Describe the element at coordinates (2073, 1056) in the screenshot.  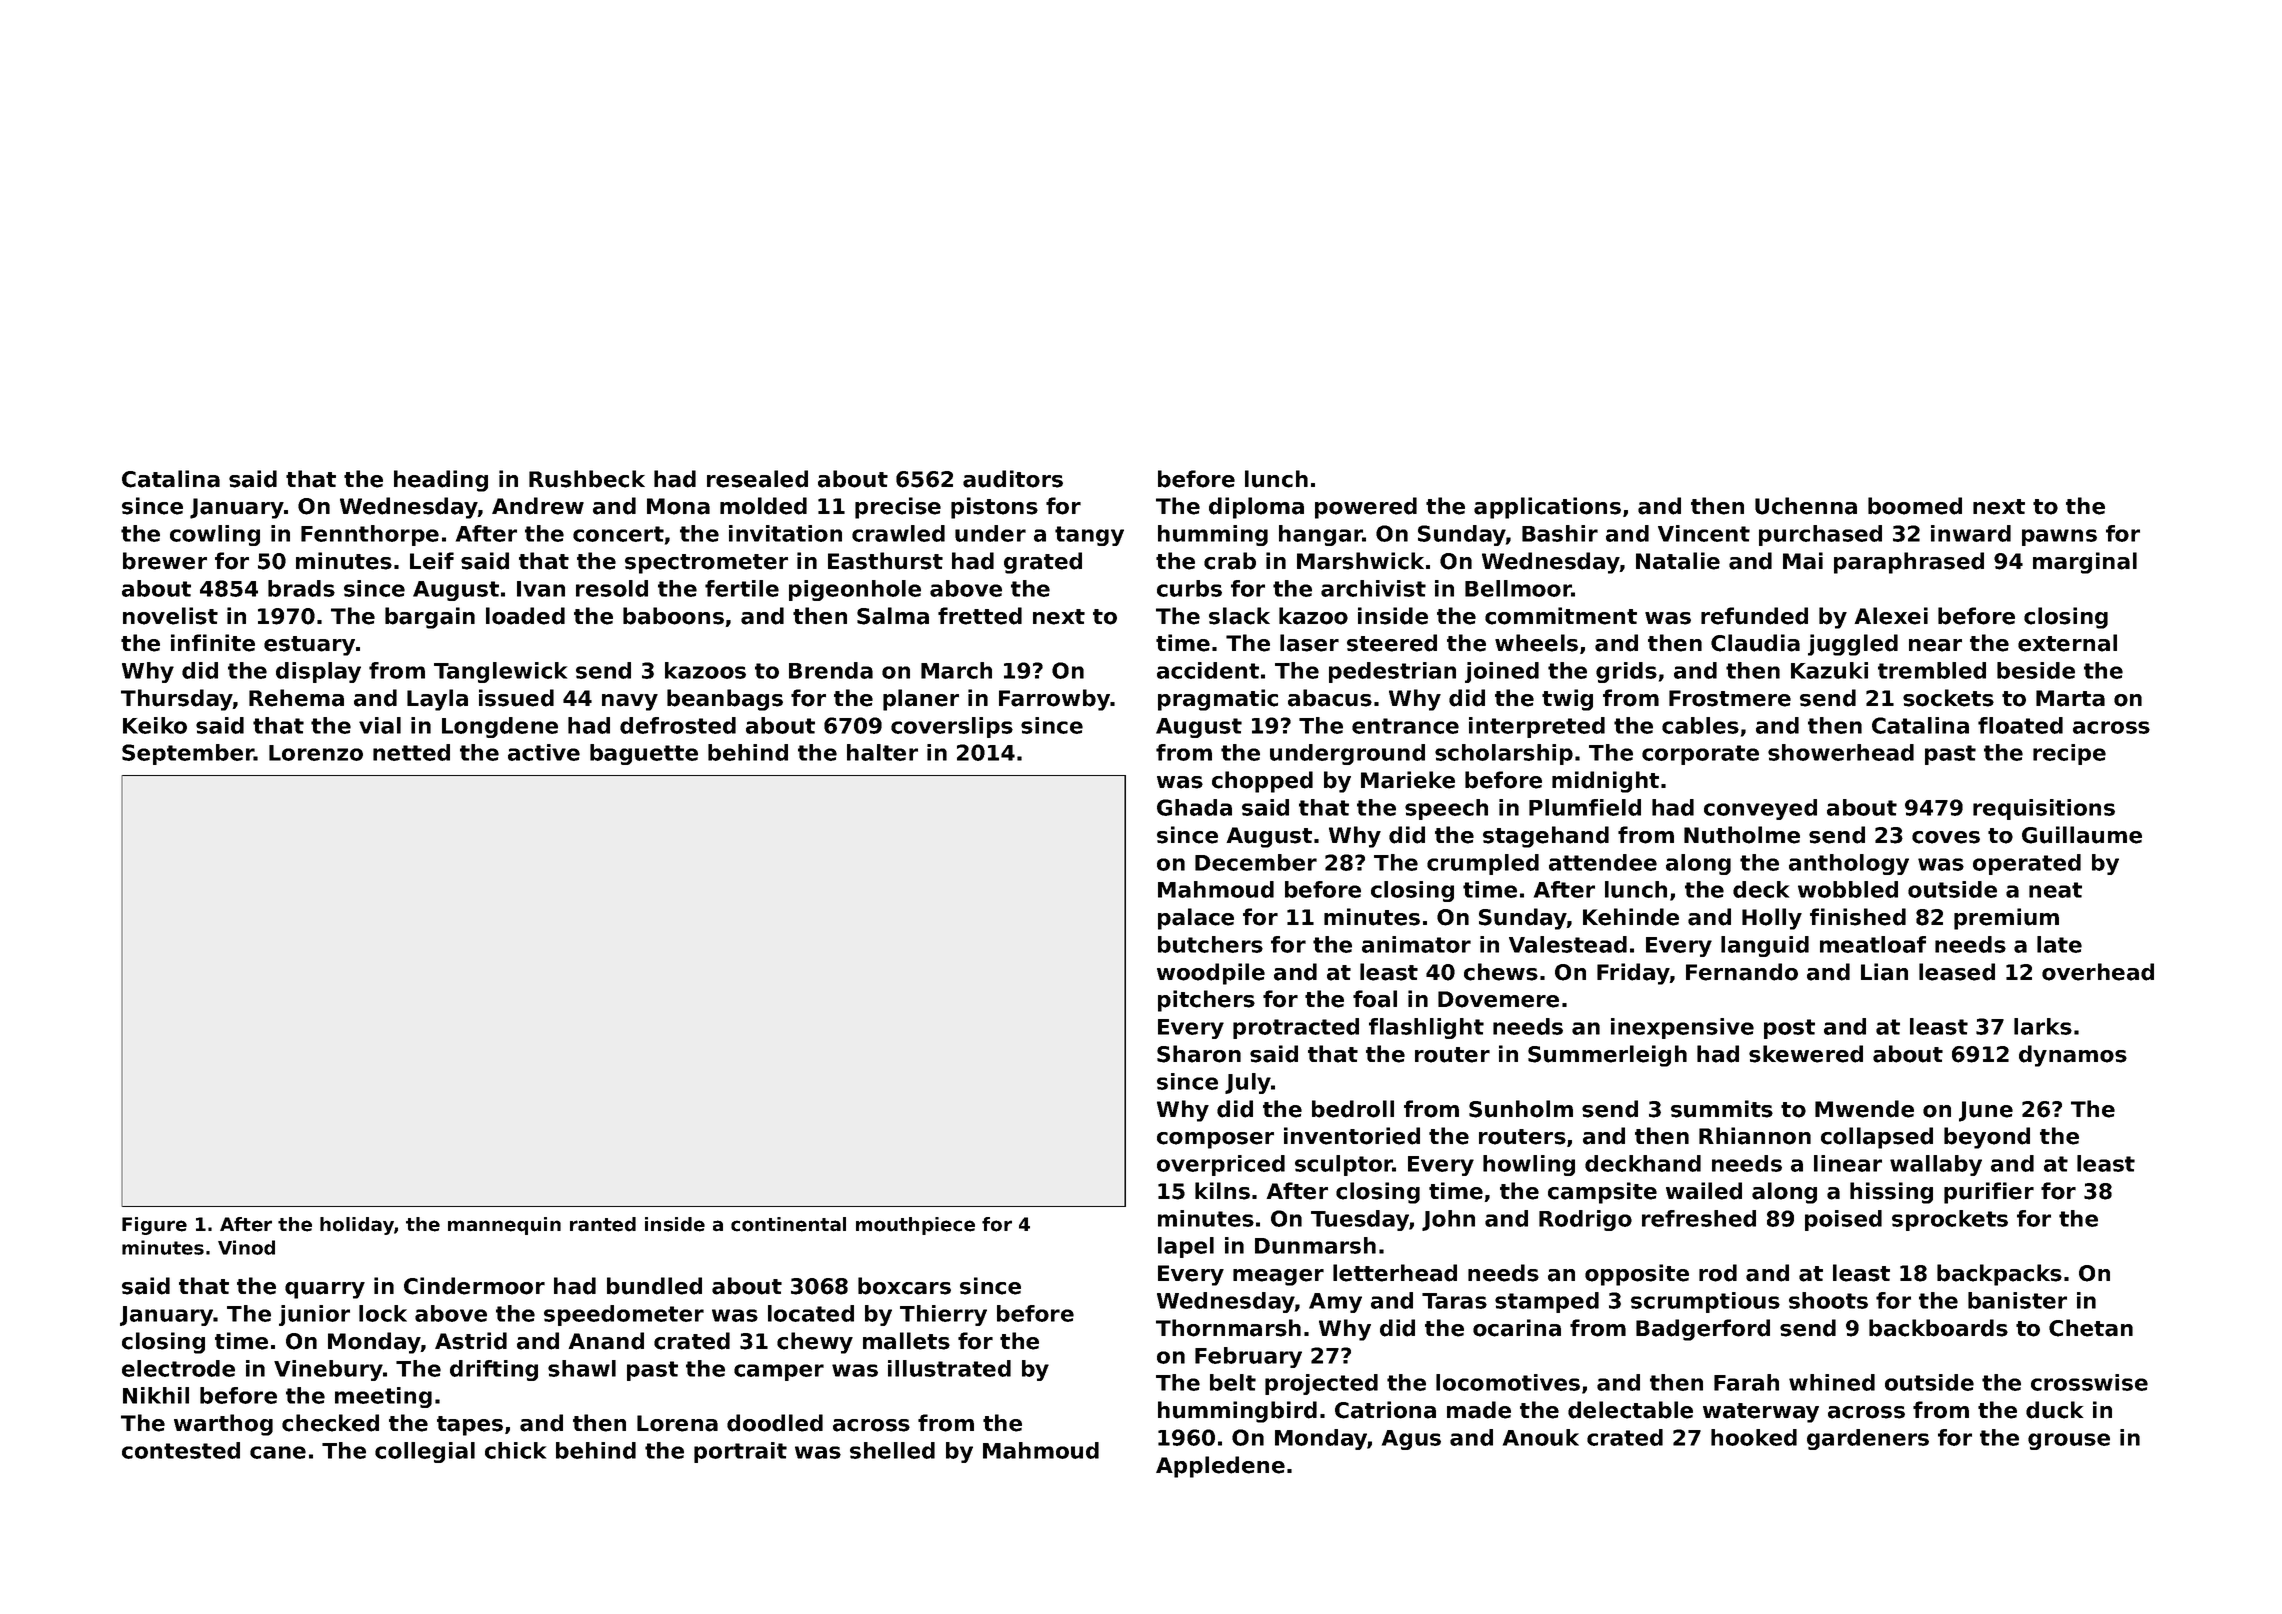
I see `dynamos` at that location.
